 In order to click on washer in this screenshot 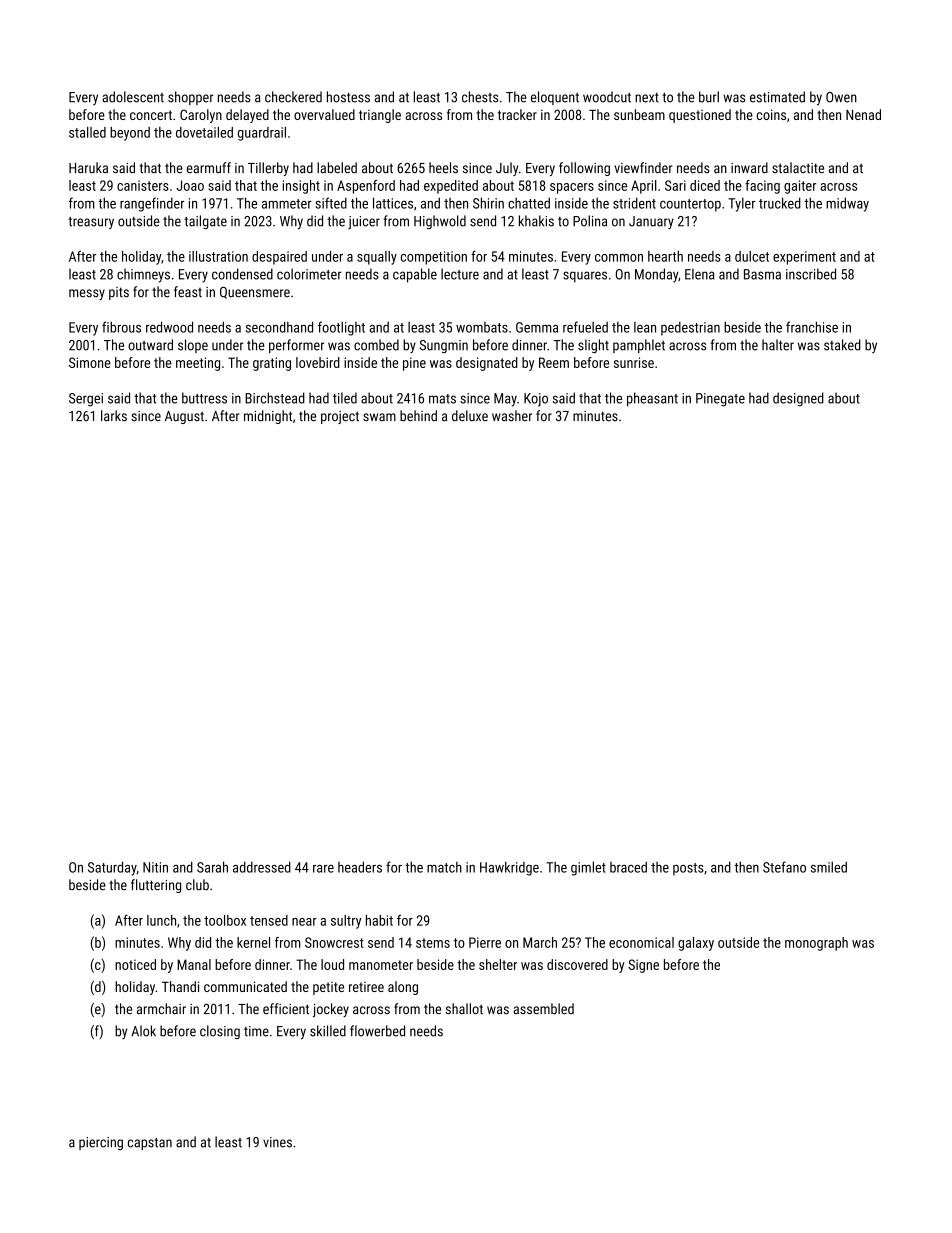, I will do `click(512, 415)`.
